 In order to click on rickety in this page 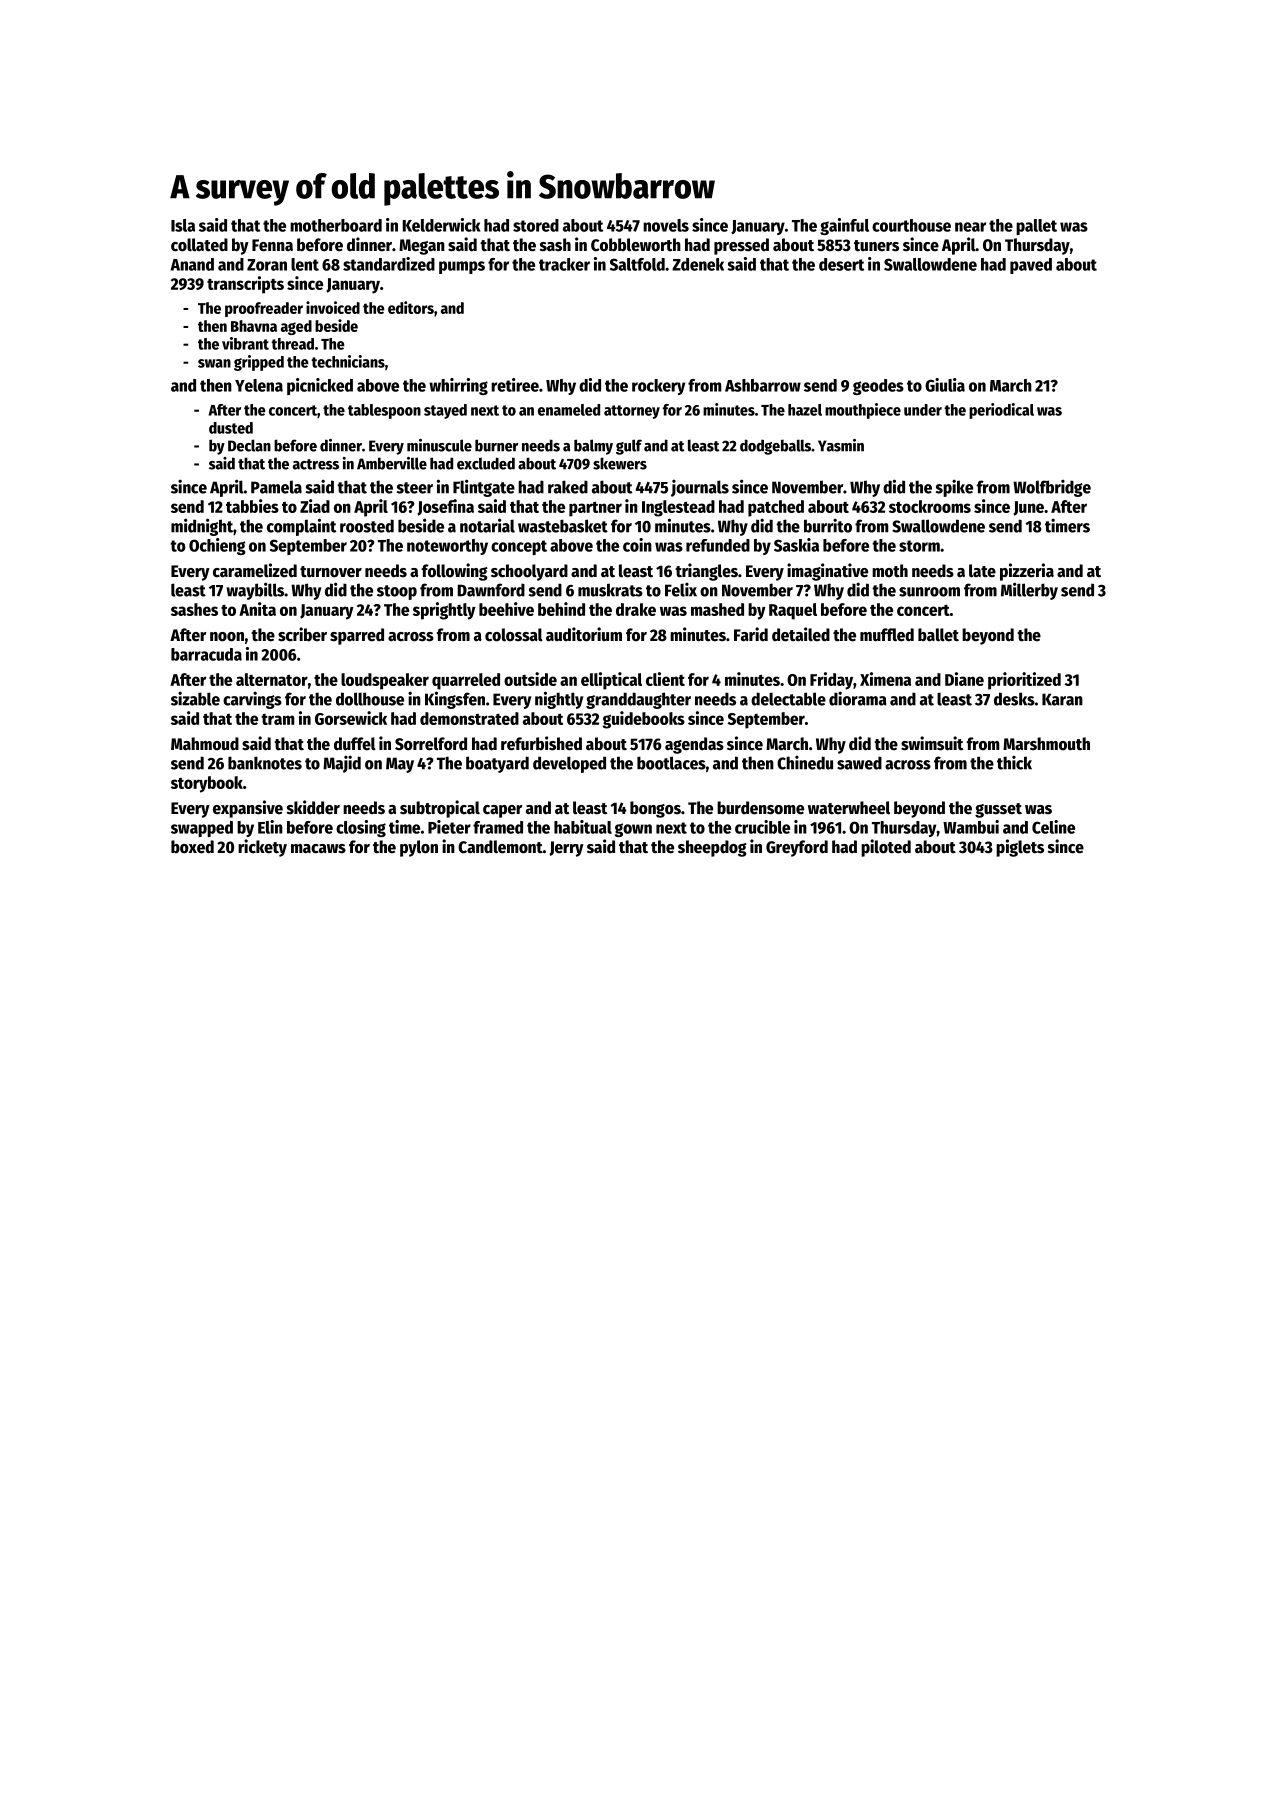, I will do `click(262, 848)`.
